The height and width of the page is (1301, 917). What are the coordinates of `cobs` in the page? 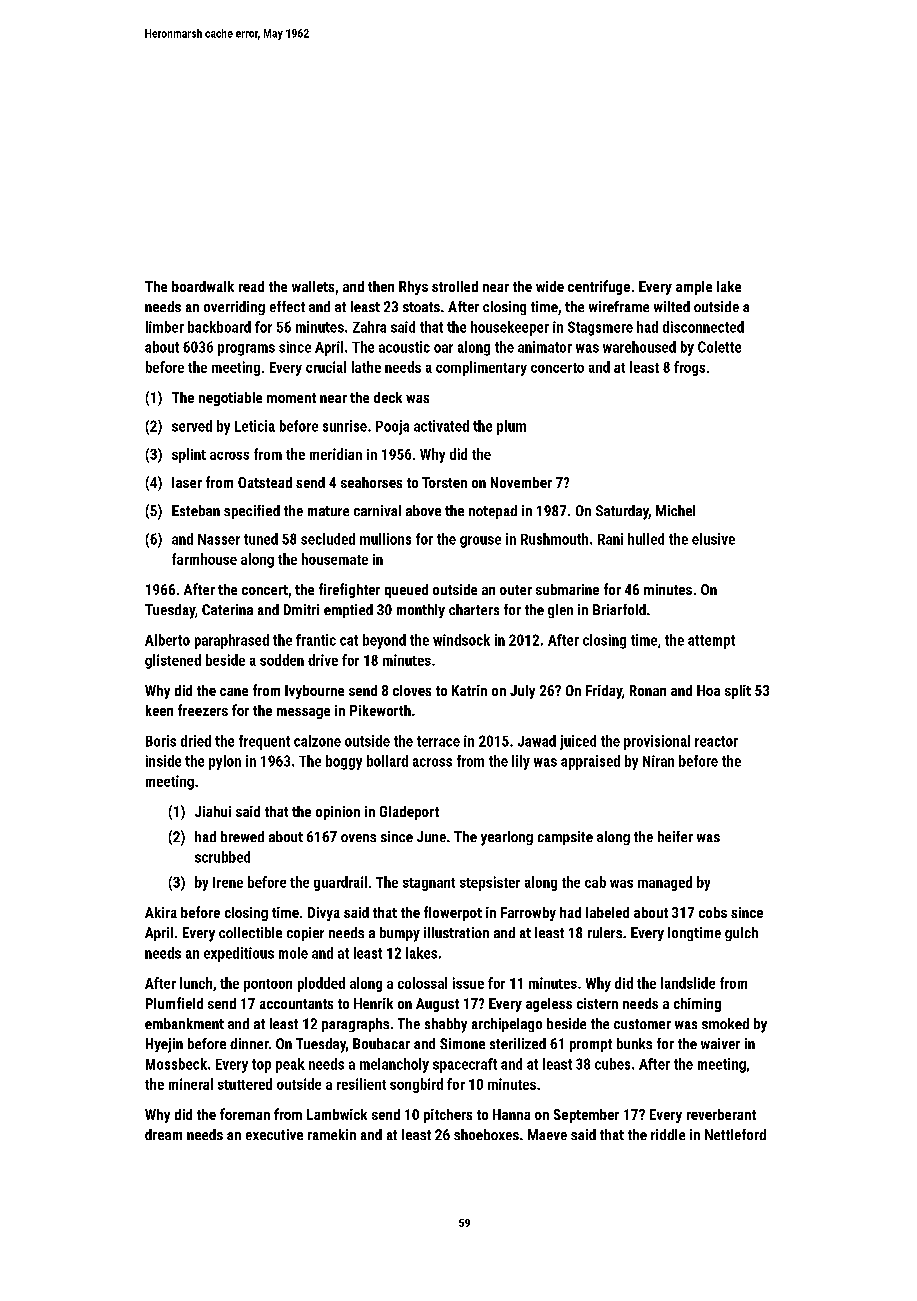 It's located at (713, 912).
